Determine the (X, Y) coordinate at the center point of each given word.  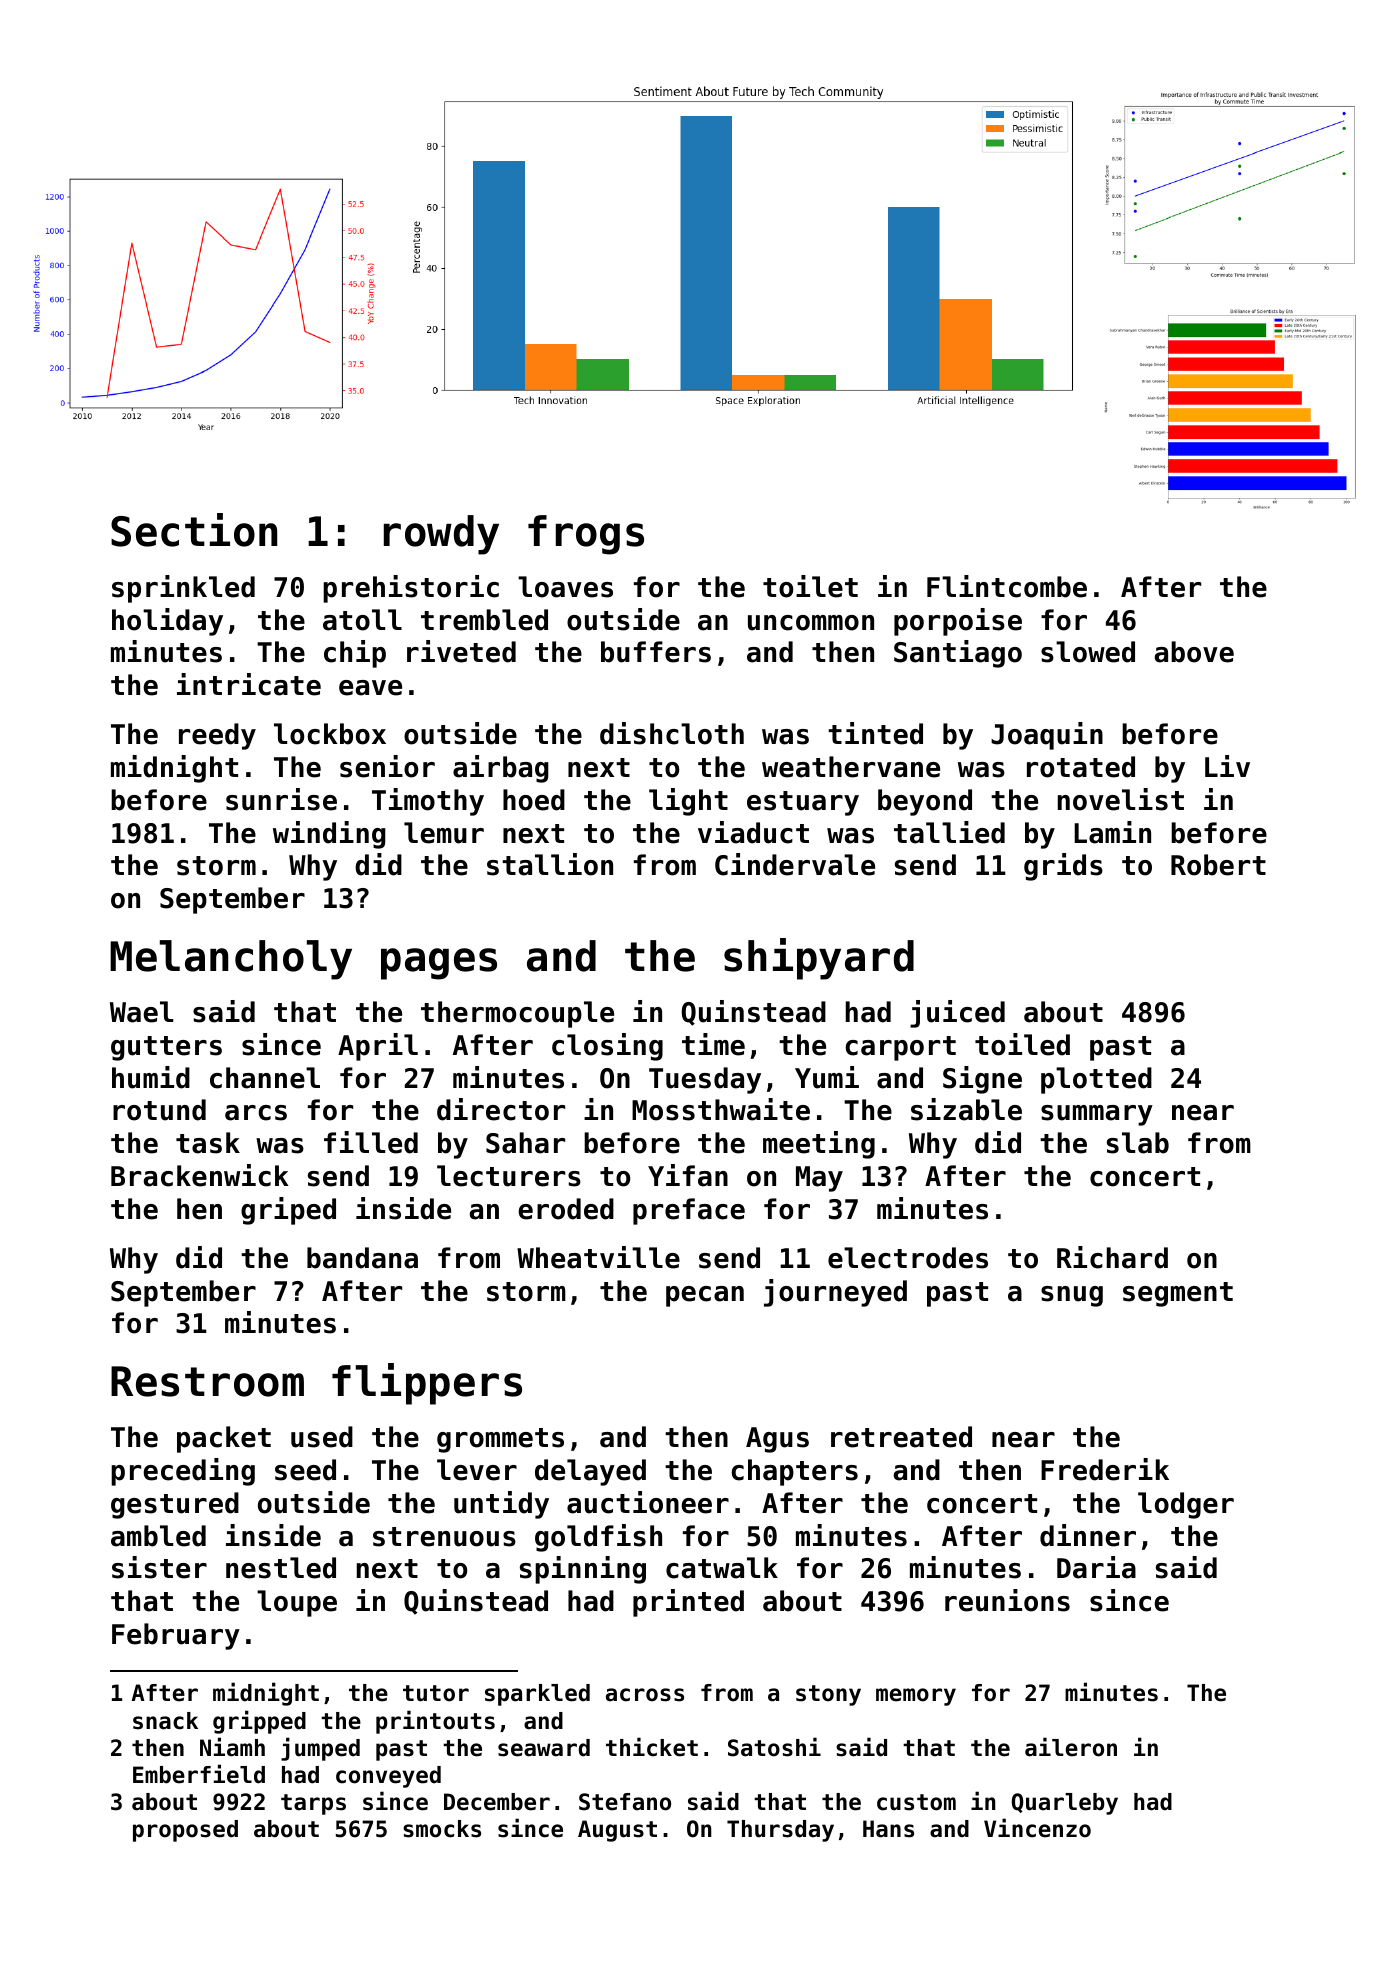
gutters (166, 1048)
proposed (185, 1831)
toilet (810, 586)
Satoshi (774, 1747)
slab (1138, 1143)
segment (1178, 1294)
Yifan (688, 1175)
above (1194, 652)
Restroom (207, 1381)
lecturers (509, 1176)
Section (194, 530)
